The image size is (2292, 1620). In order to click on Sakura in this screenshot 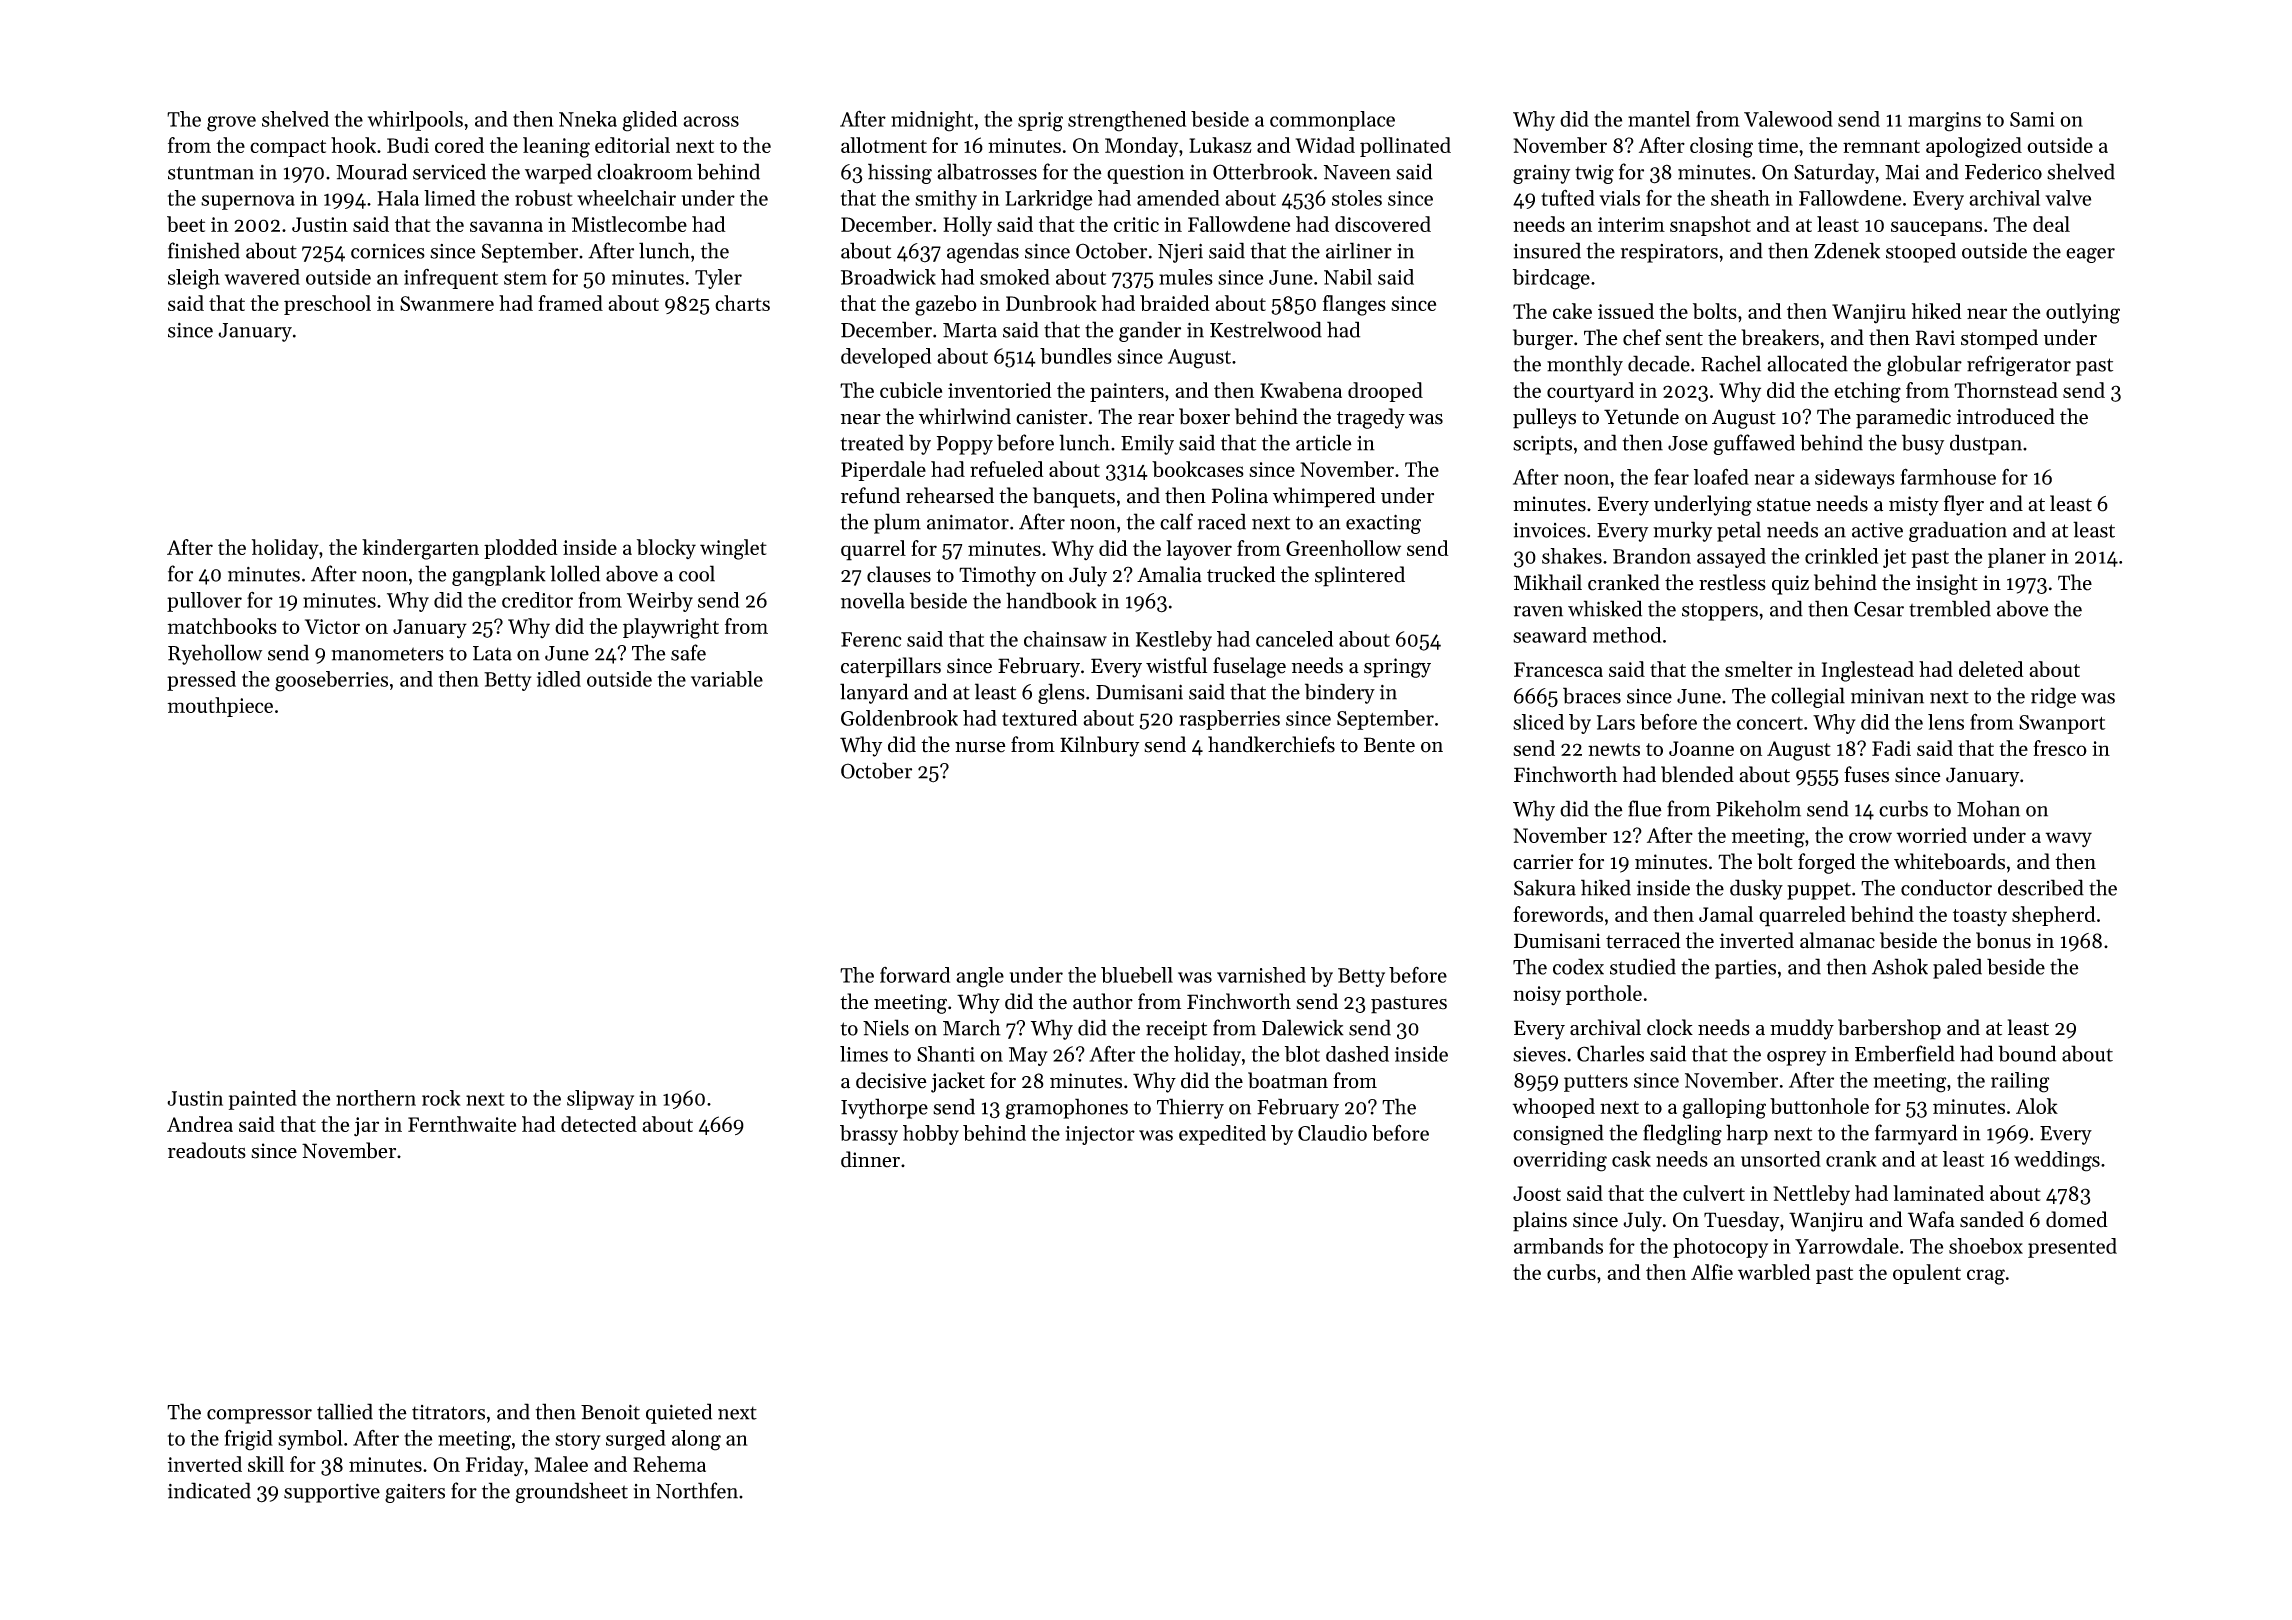, I will do `click(1545, 887)`.
